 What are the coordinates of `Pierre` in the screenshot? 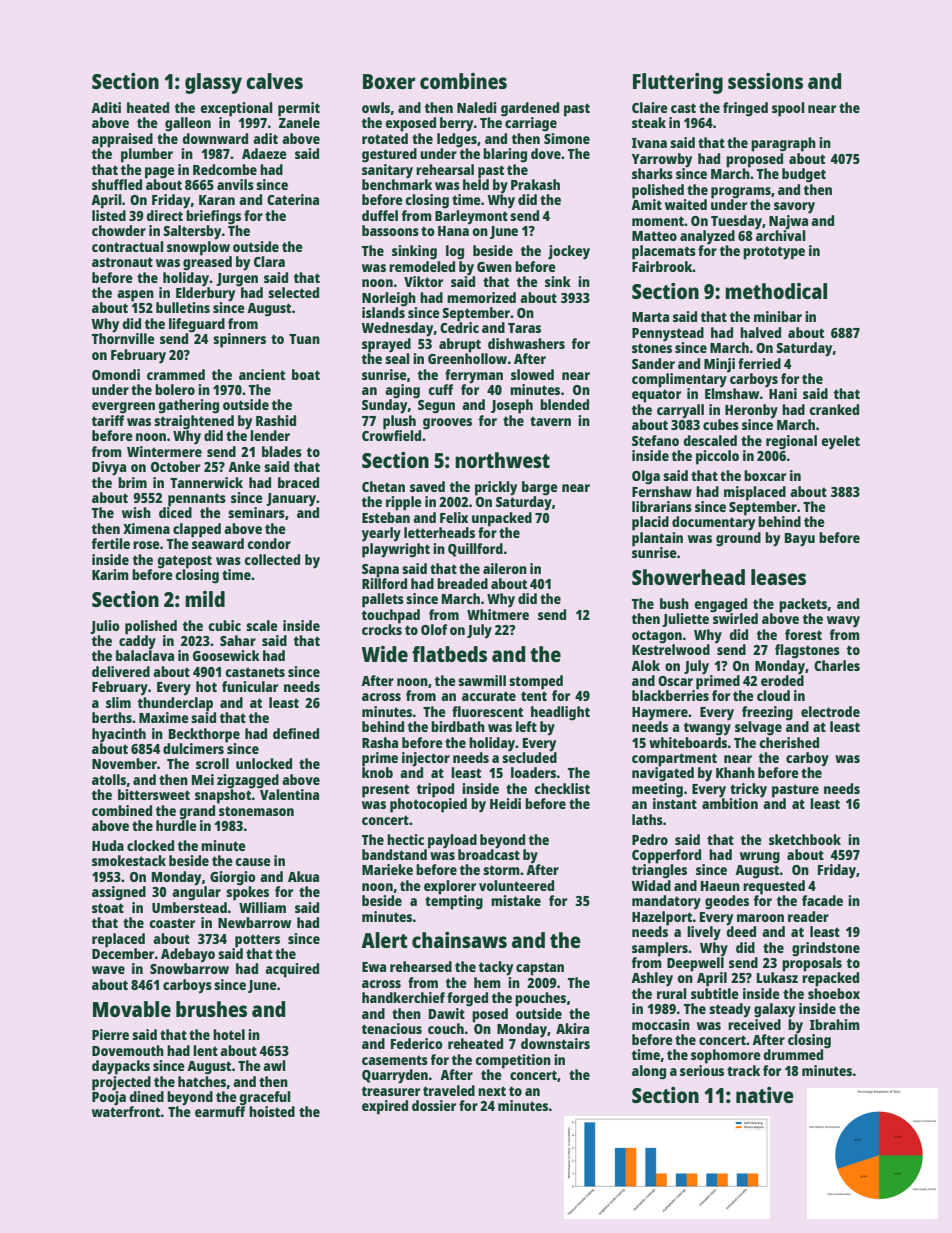 It's located at (110, 1034).
